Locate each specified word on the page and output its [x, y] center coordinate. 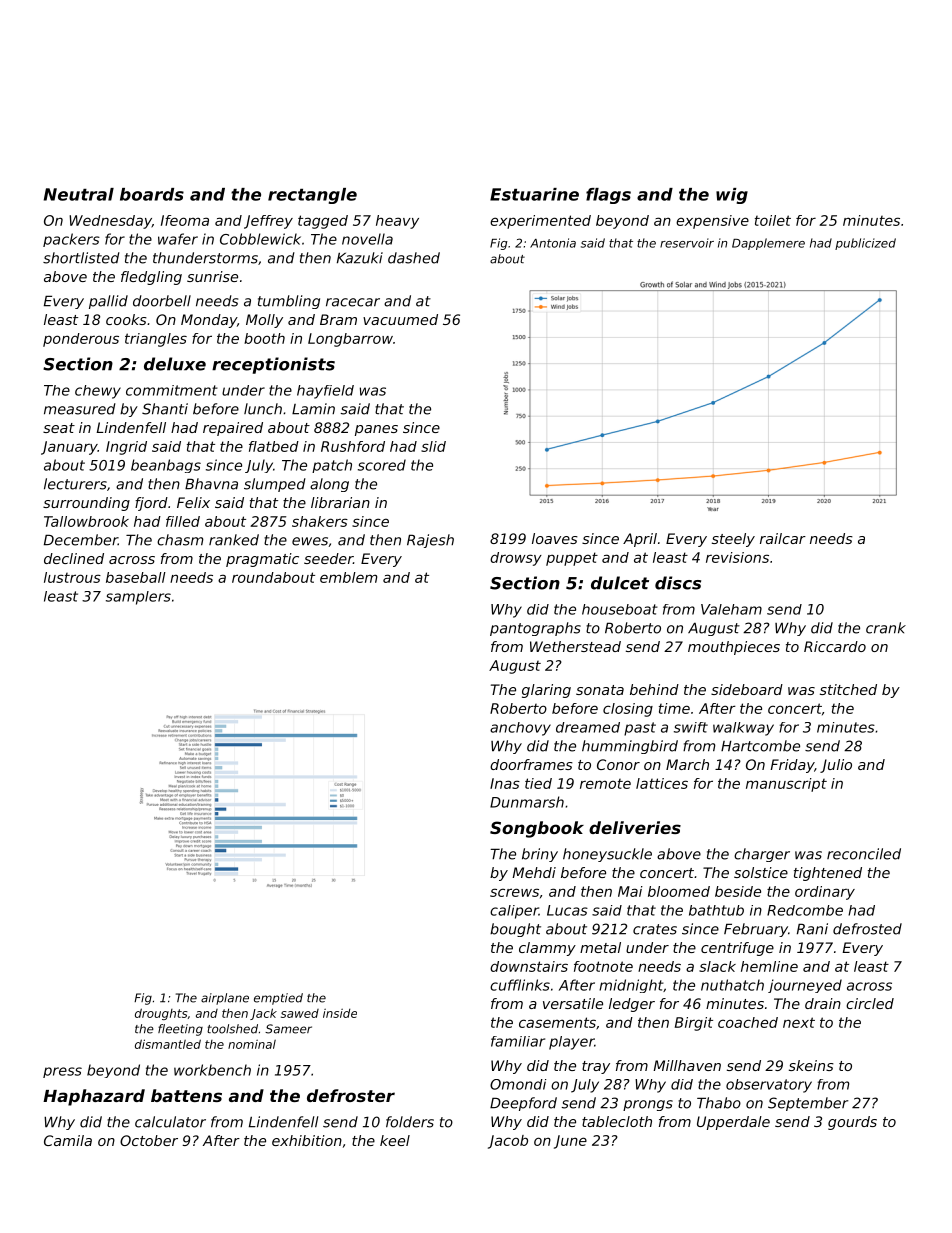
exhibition [307, 1140]
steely [733, 540]
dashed [414, 258]
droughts [161, 1014]
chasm [180, 540]
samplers [138, 598]
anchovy [520, 729]
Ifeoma [185, 220]
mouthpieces [734, 648]
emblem [348, 577]
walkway [743, 729]
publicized [865, 244]
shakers [320, 521]
